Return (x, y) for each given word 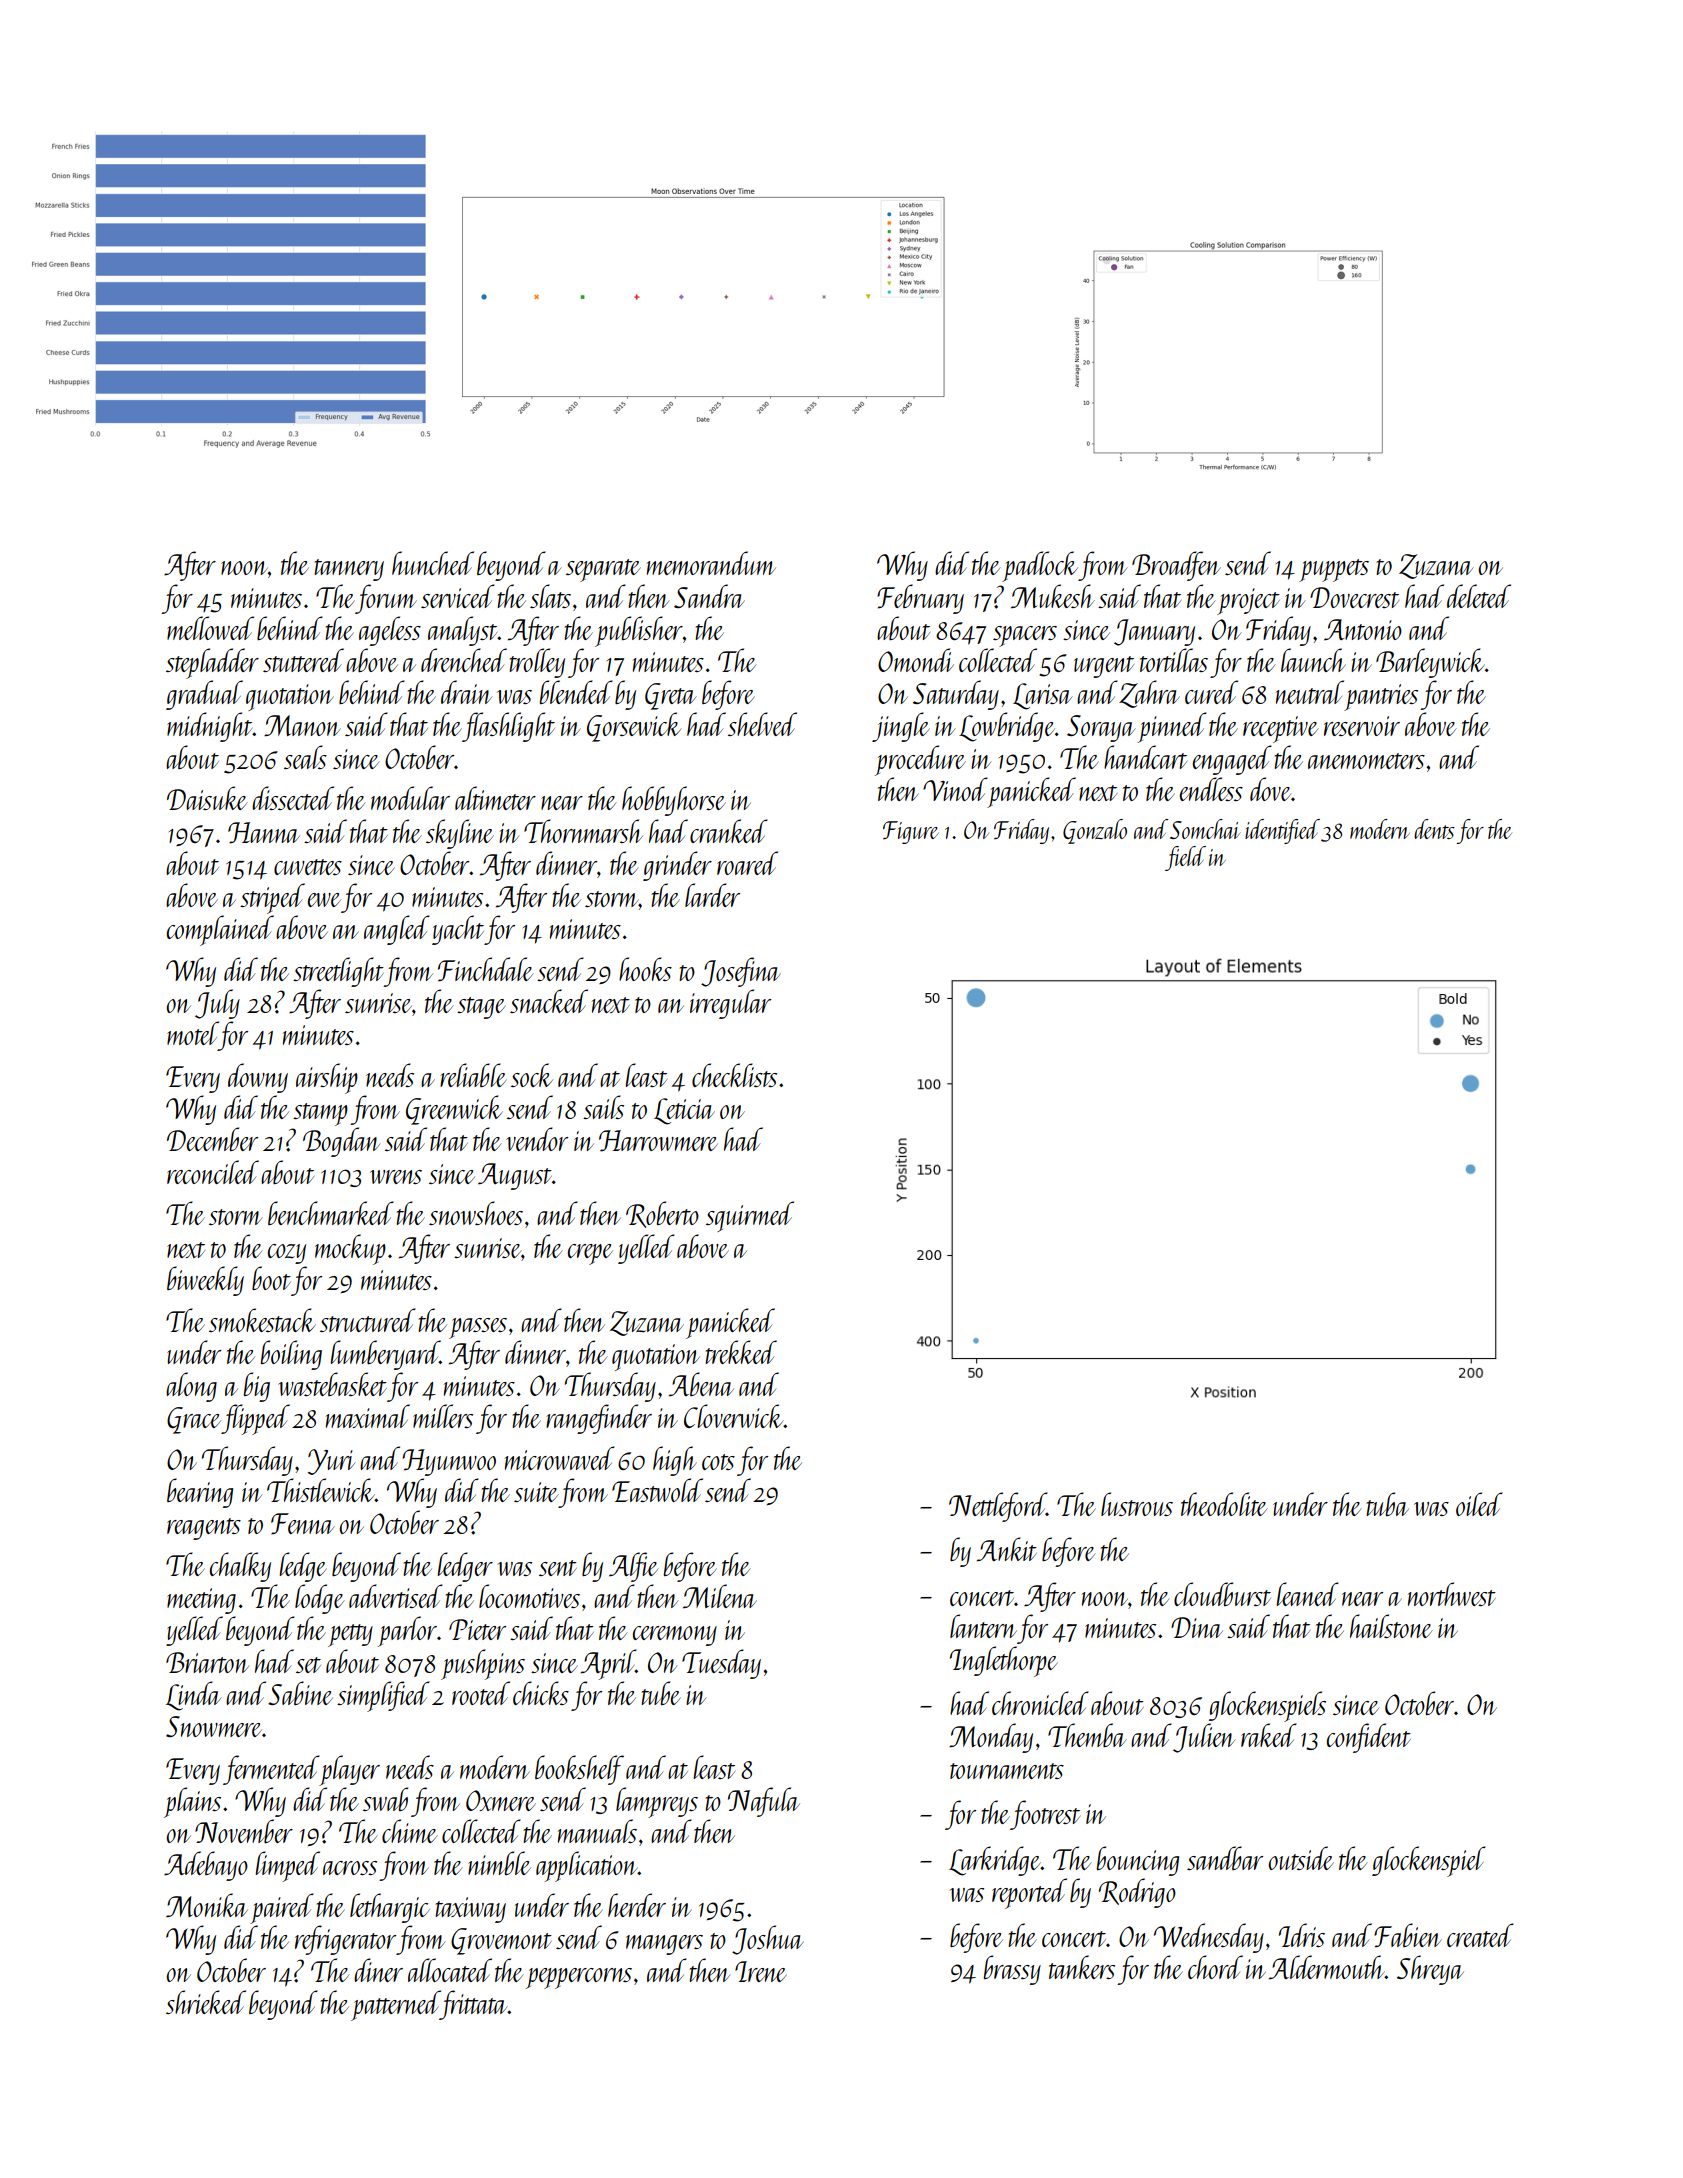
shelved (762, 724)
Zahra (1149, 694)
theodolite (1224, 1504)
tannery (349, 570)
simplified (383, 1696)
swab (385, 1799)
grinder (677, 866)
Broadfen (1176, 566)
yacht (458, 930)
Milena (720, 1596)
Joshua (768, 1940)
